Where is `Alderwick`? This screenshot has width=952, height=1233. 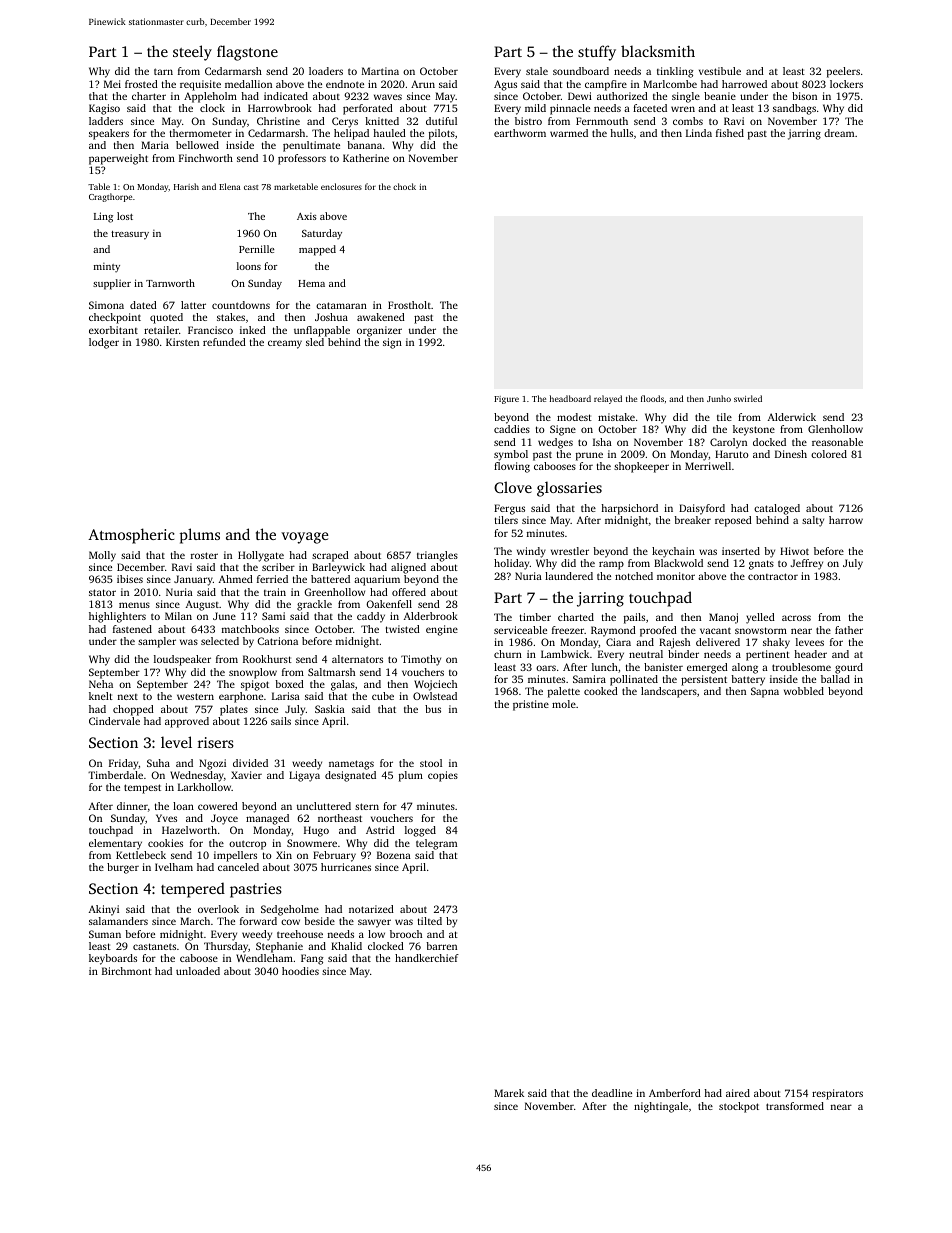 Alderwick is located at coordinates (792, 417).
